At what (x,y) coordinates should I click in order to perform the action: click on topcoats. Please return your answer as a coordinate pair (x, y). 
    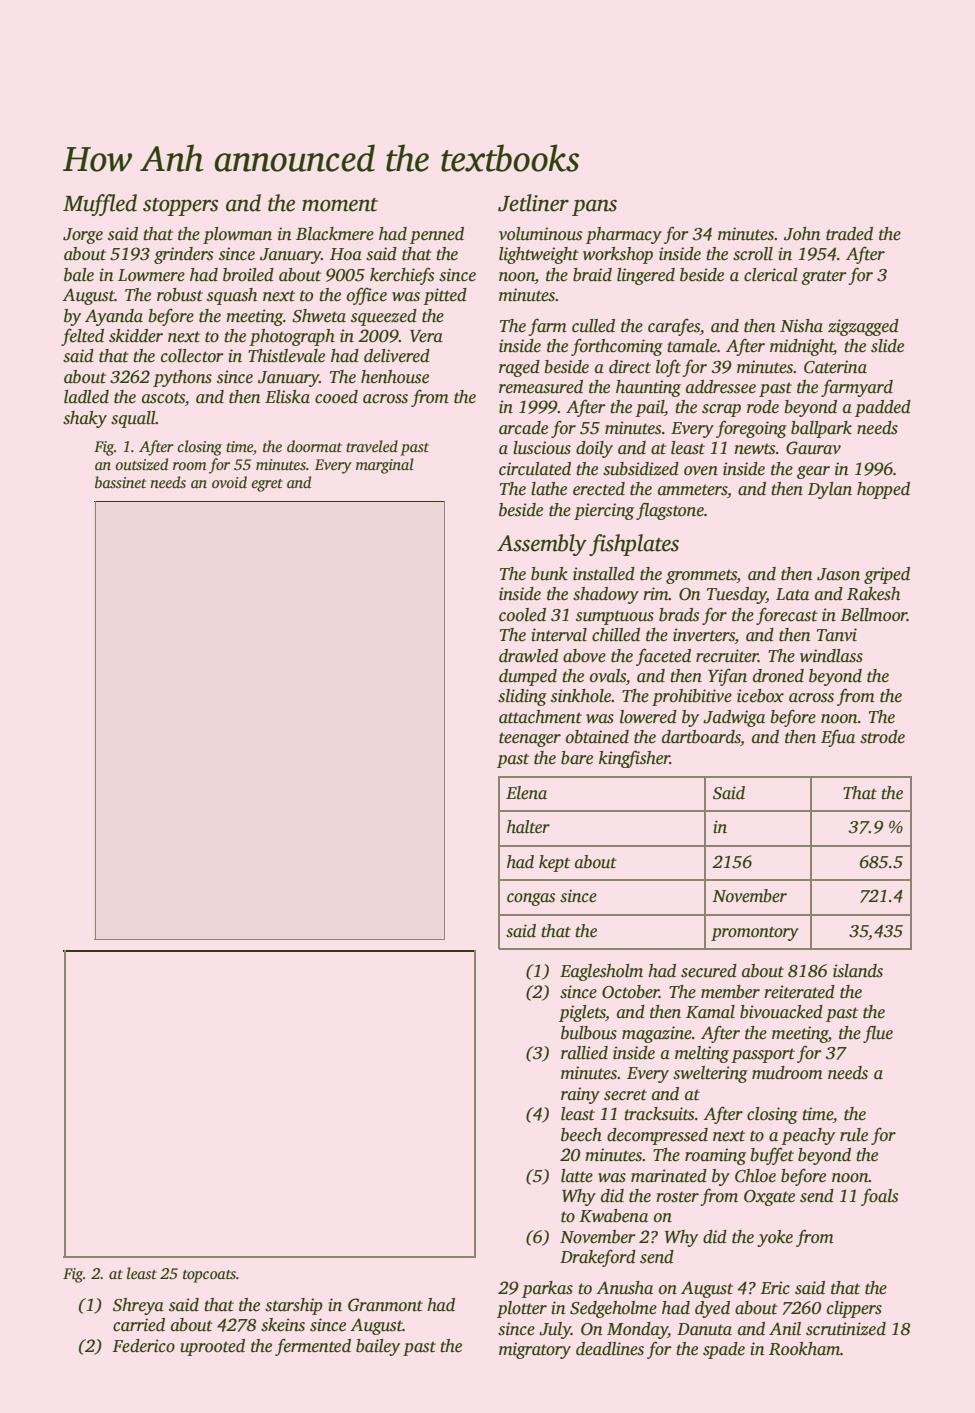
    Looking at the image, I should click on (209, 1276).
